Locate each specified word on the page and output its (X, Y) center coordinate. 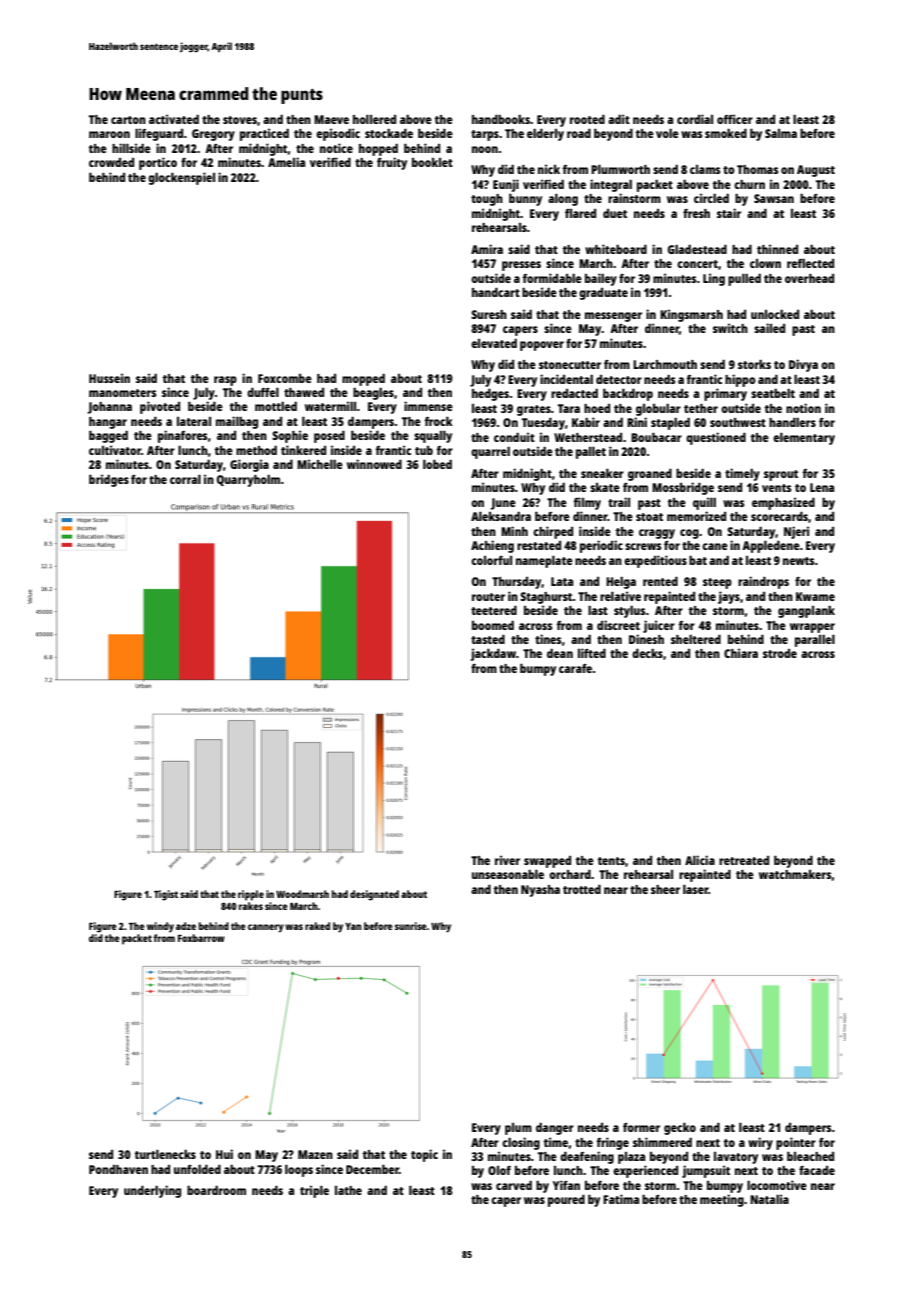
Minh (514, 531)
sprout (781, 475)
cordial (695, 119)
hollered (374, 119)
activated (174, 119)
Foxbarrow (201, 938)
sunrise (411, 926)
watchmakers (795, 874)
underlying (152, 1191)
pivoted (160, 407)
